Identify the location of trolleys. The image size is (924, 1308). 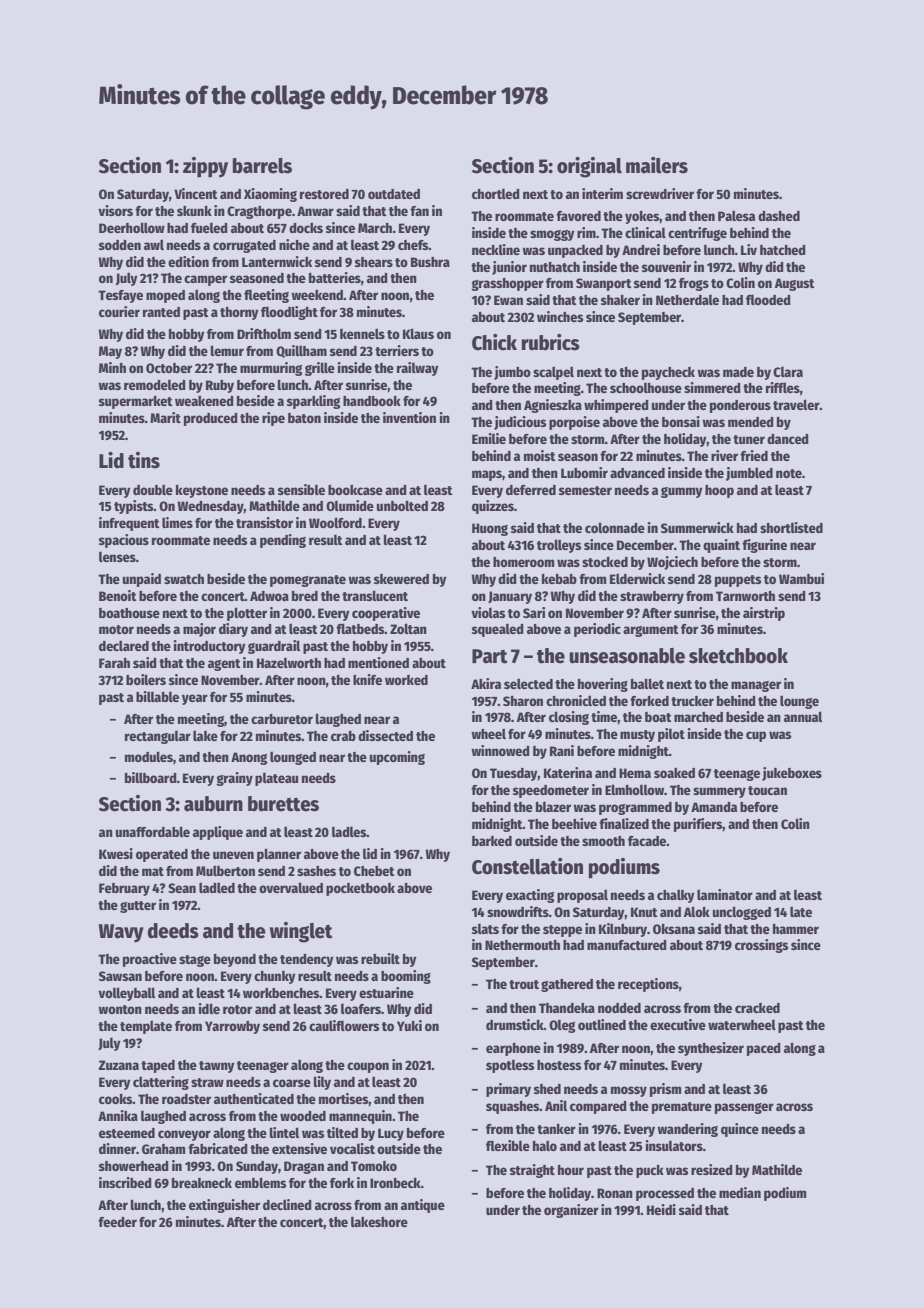
(559, 546).
